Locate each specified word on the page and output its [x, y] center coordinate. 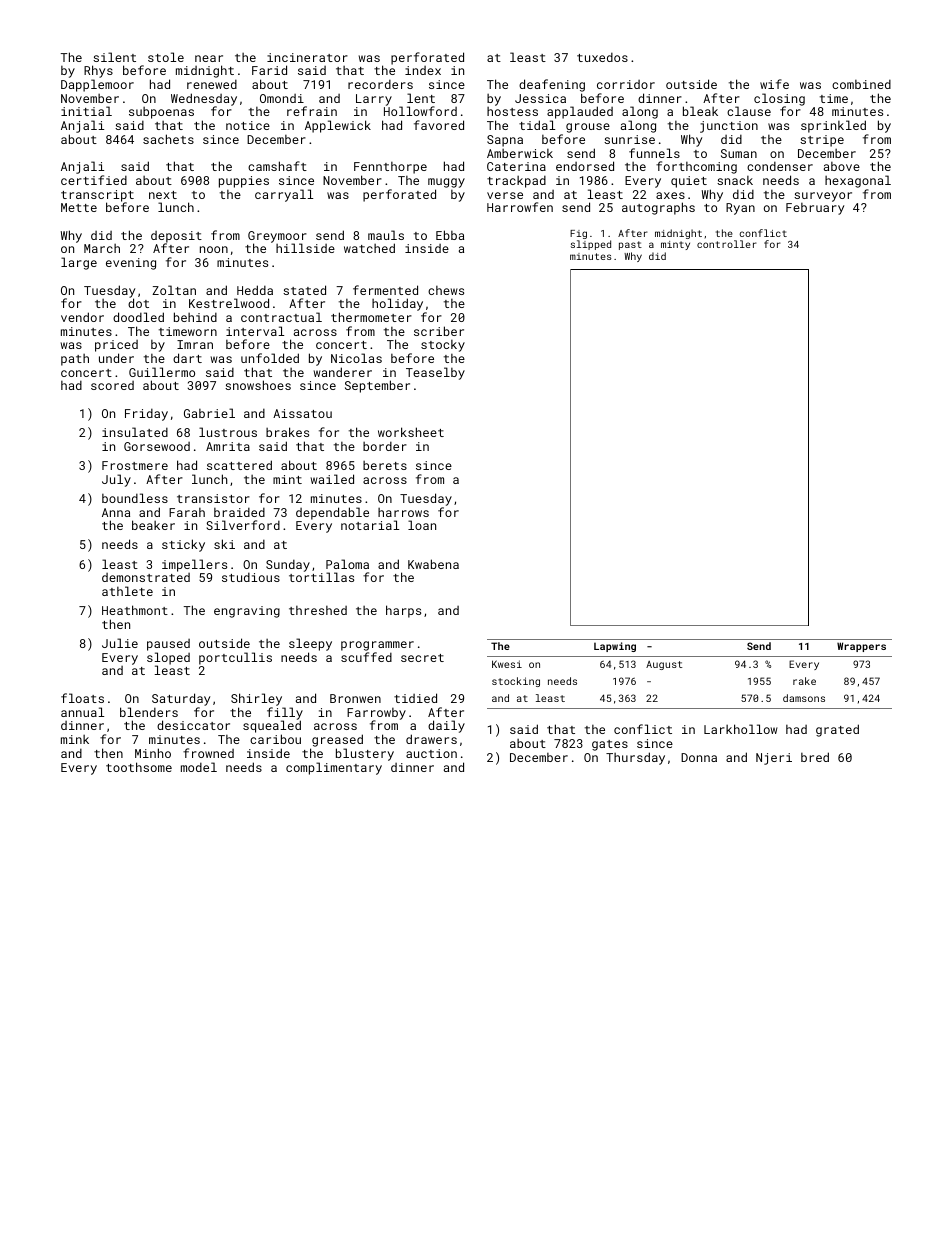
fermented [385, 290]
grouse [588, 128]
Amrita [228, 446]
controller [727, 244]
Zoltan [174, 290]
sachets [168, 139]
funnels [654, 153]
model [199, 767]
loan [422, 525]
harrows [403, 512]
